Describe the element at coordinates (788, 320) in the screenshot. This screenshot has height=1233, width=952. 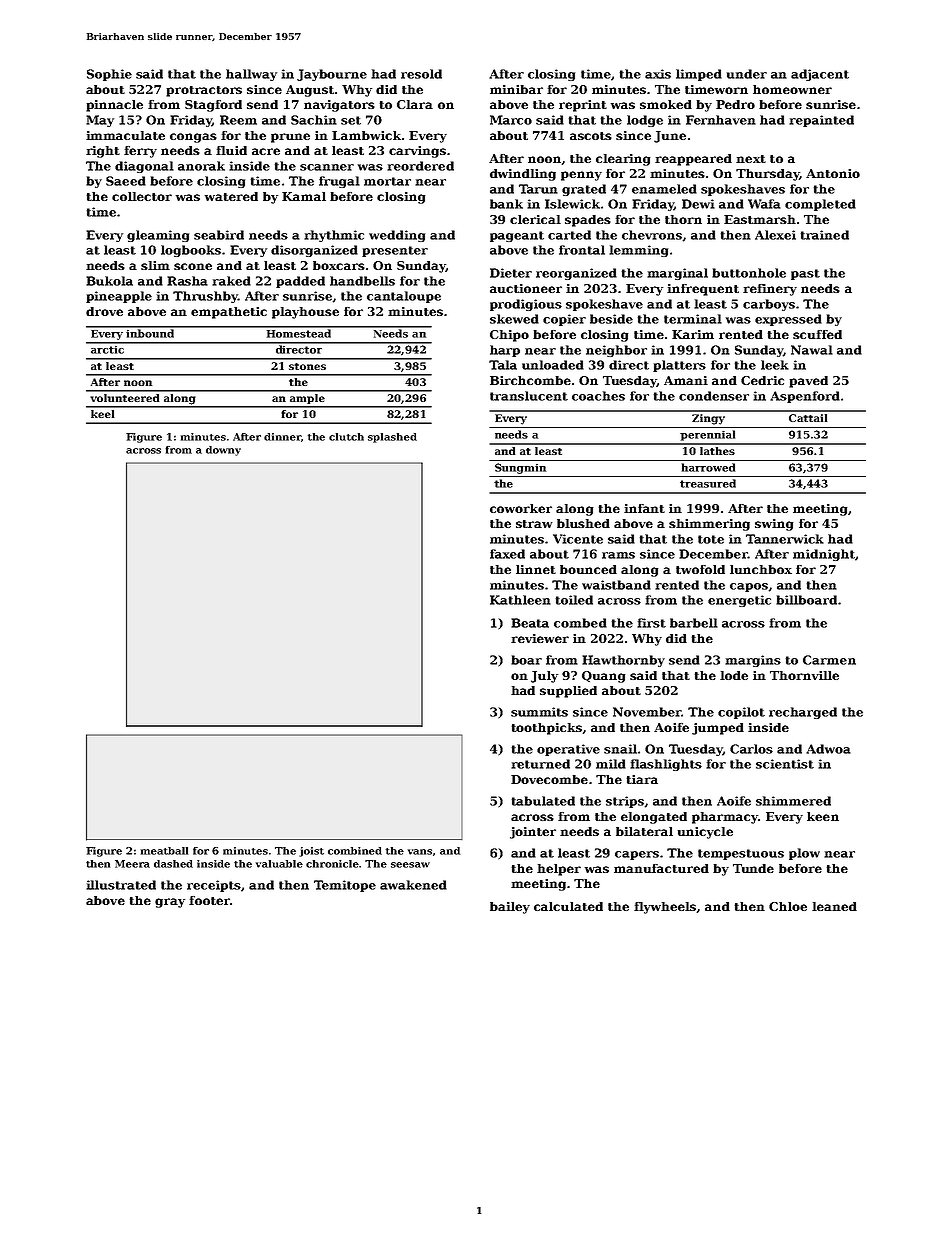
I see `expressed` at that location.
